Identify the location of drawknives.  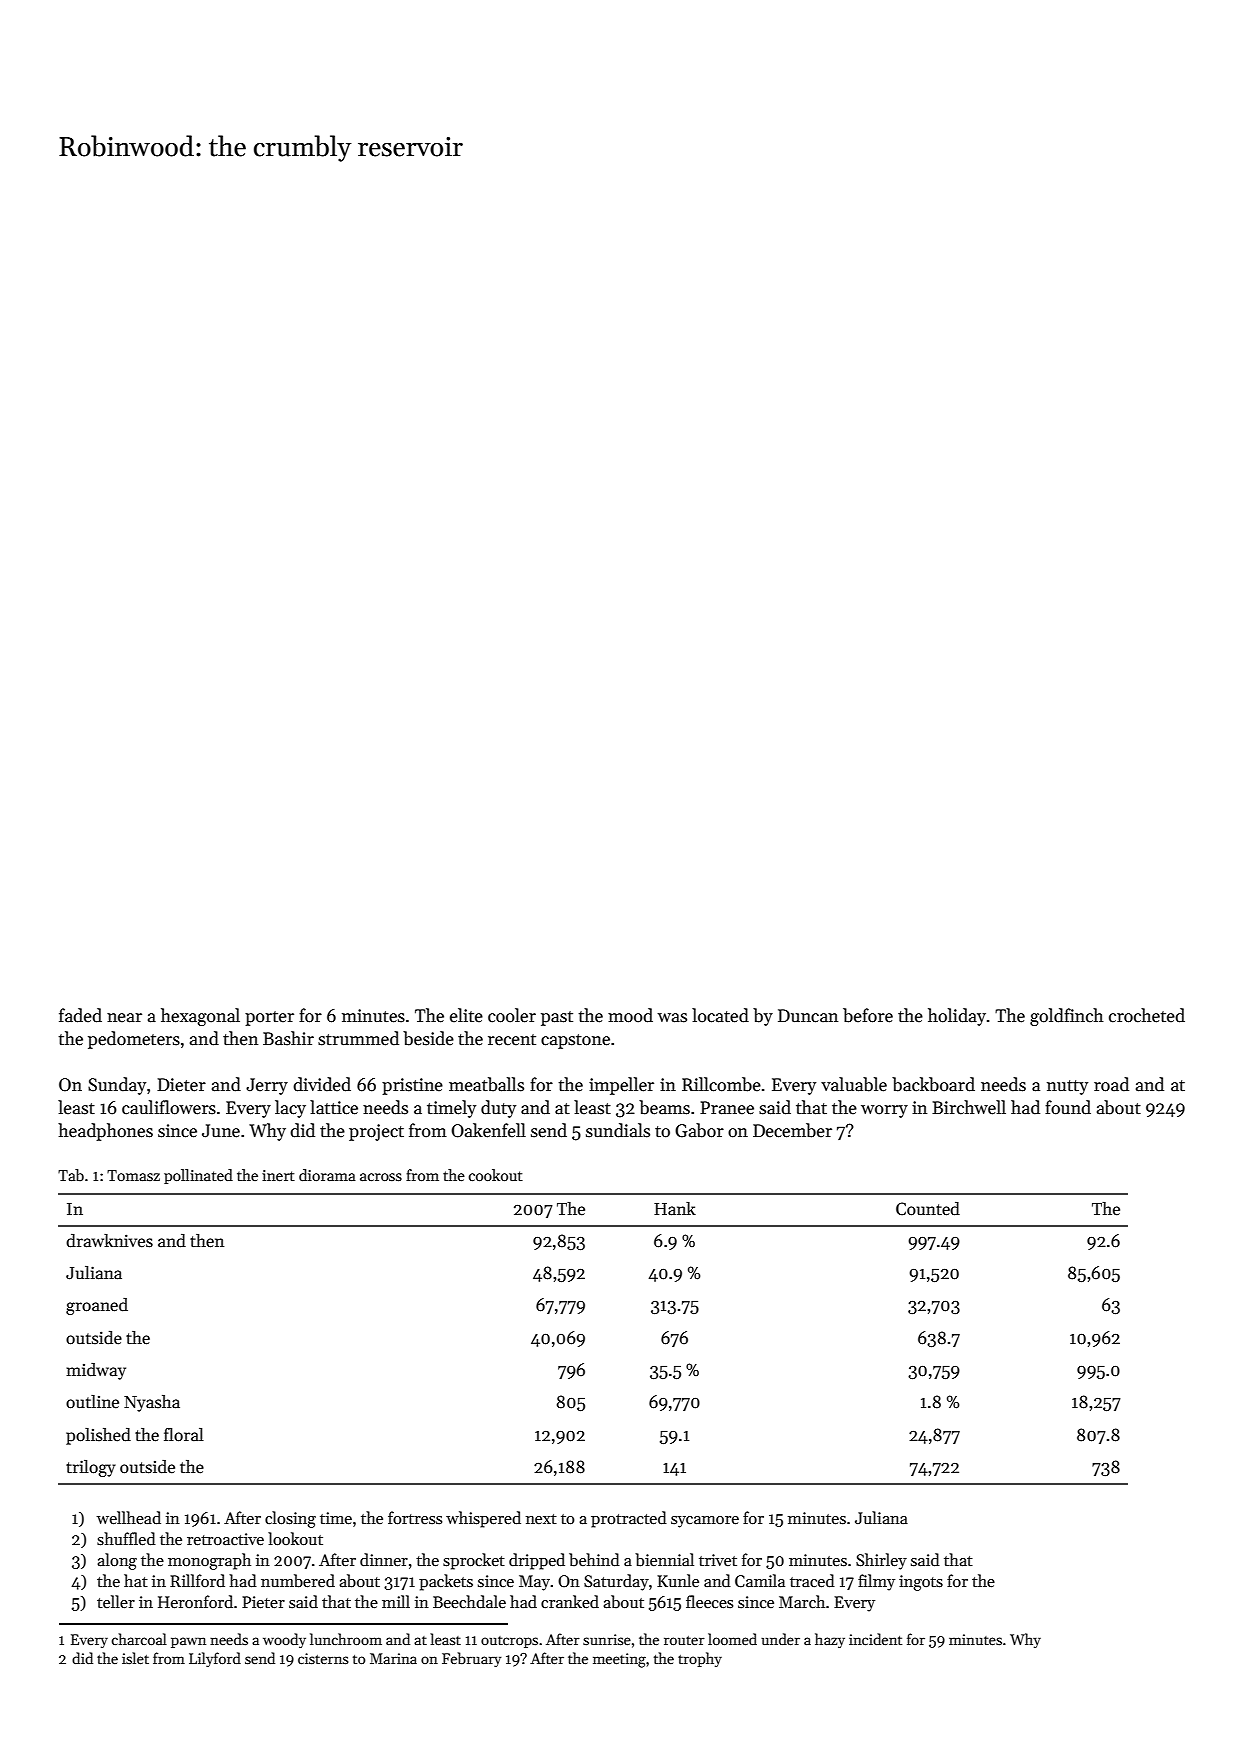
(109, 1241).
